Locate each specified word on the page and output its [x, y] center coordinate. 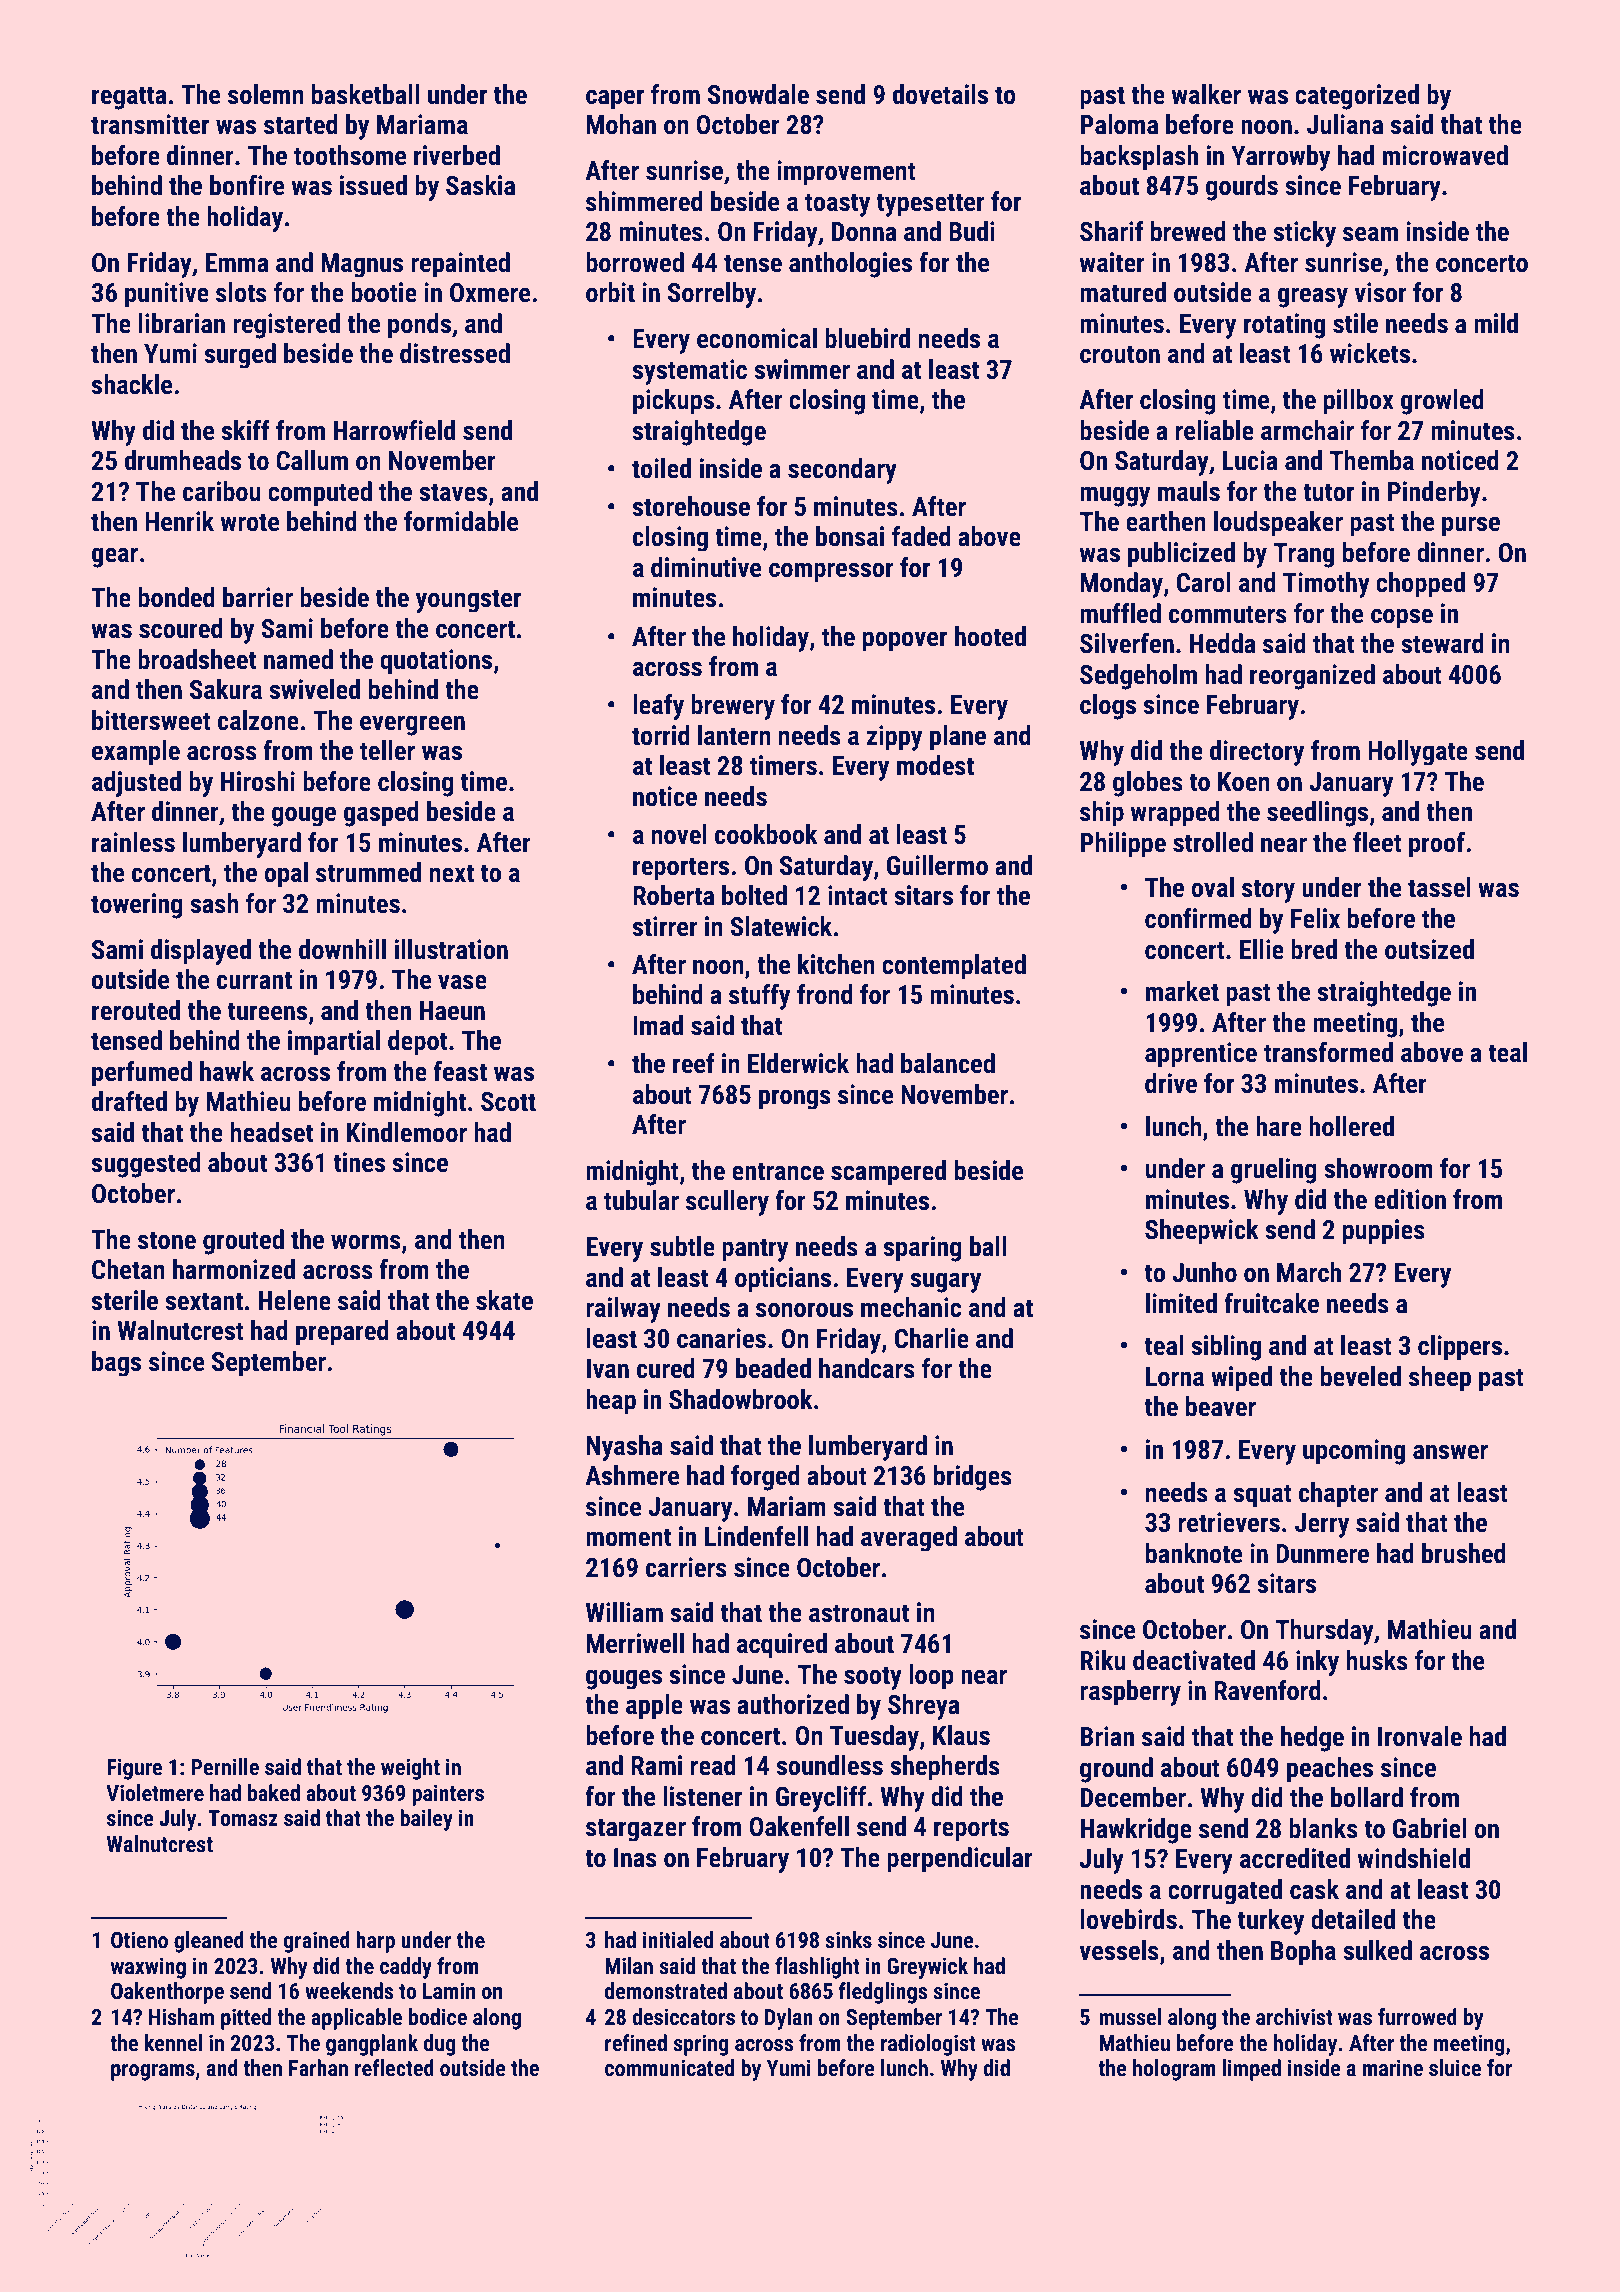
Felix [1315, 918]
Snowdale [758, 94]
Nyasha [625, 1448]
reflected [394, 2067]
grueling [1274, 1171]
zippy [894, 738]
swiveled [314, 689]
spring [701, 2045]
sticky [1304, 234]
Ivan [608, 1369]
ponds [419, 326]
